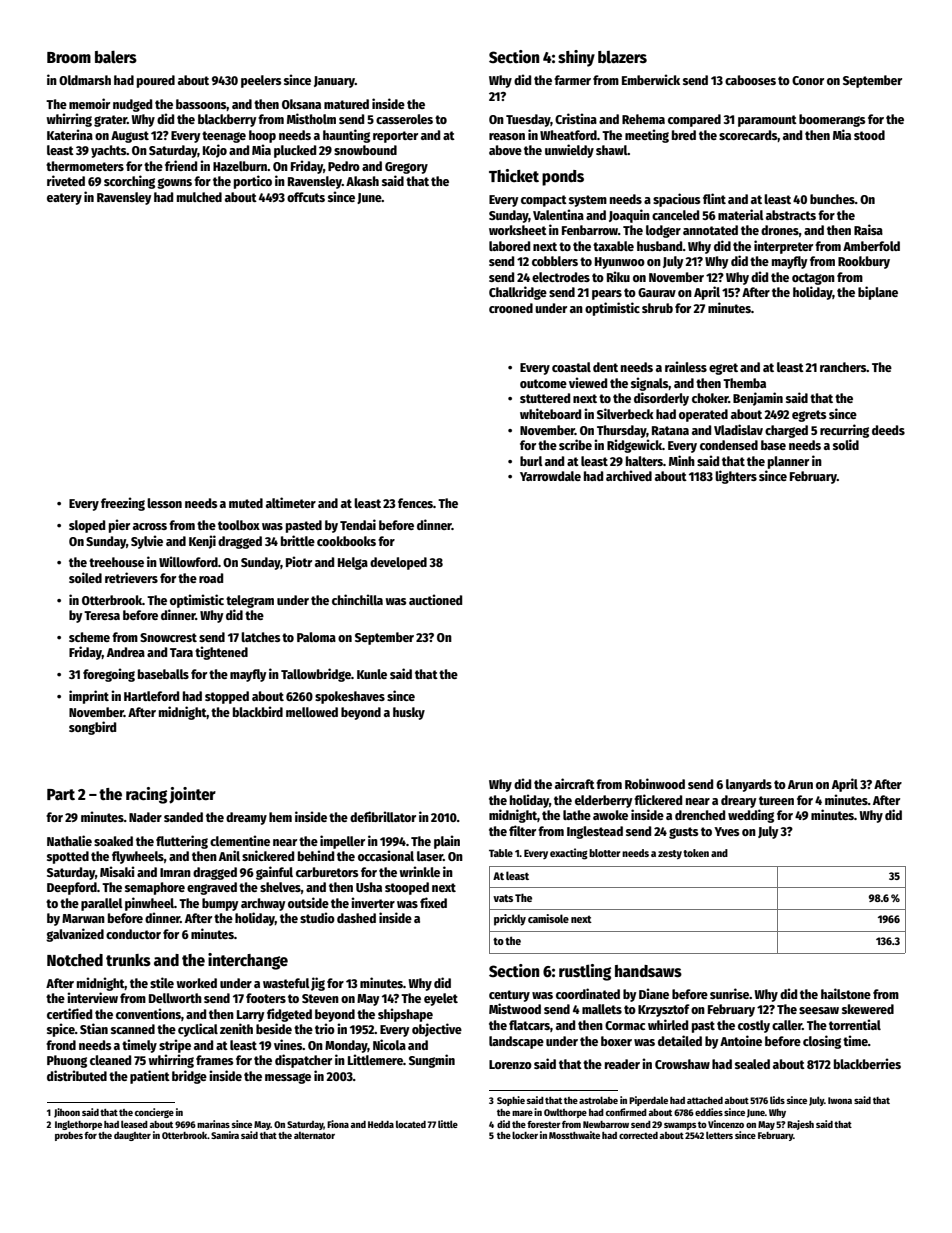 This screenshot has width=952, height=1233. Describe the element at coordinates (868, 229) in the screenshot. I see `Raisa` at that location.
